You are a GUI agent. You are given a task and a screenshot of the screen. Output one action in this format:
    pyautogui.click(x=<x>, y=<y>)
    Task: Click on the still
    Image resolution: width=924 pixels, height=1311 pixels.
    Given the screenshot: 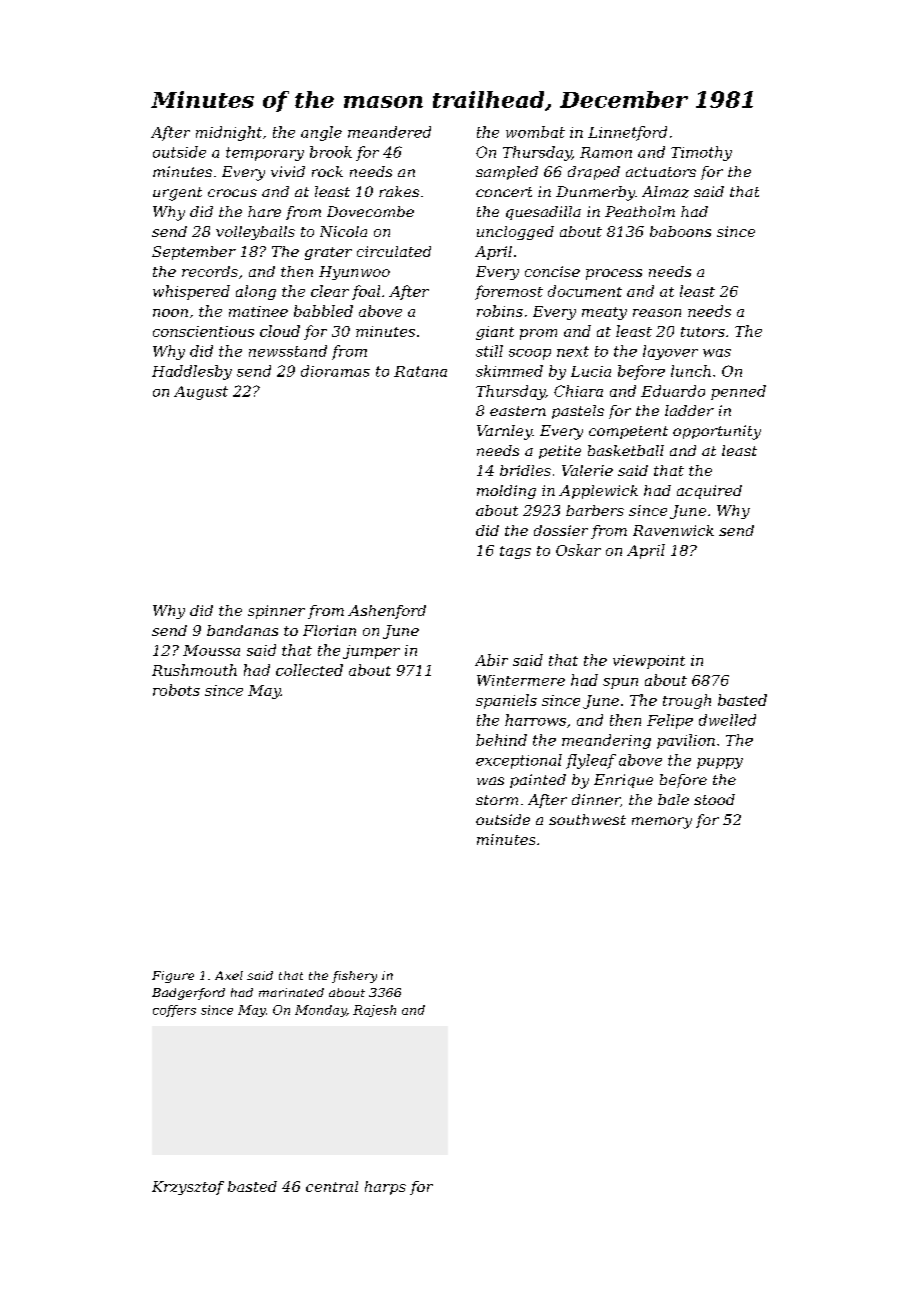 What is the action you would take?
    pyautogui.click(x=489, y=351)
